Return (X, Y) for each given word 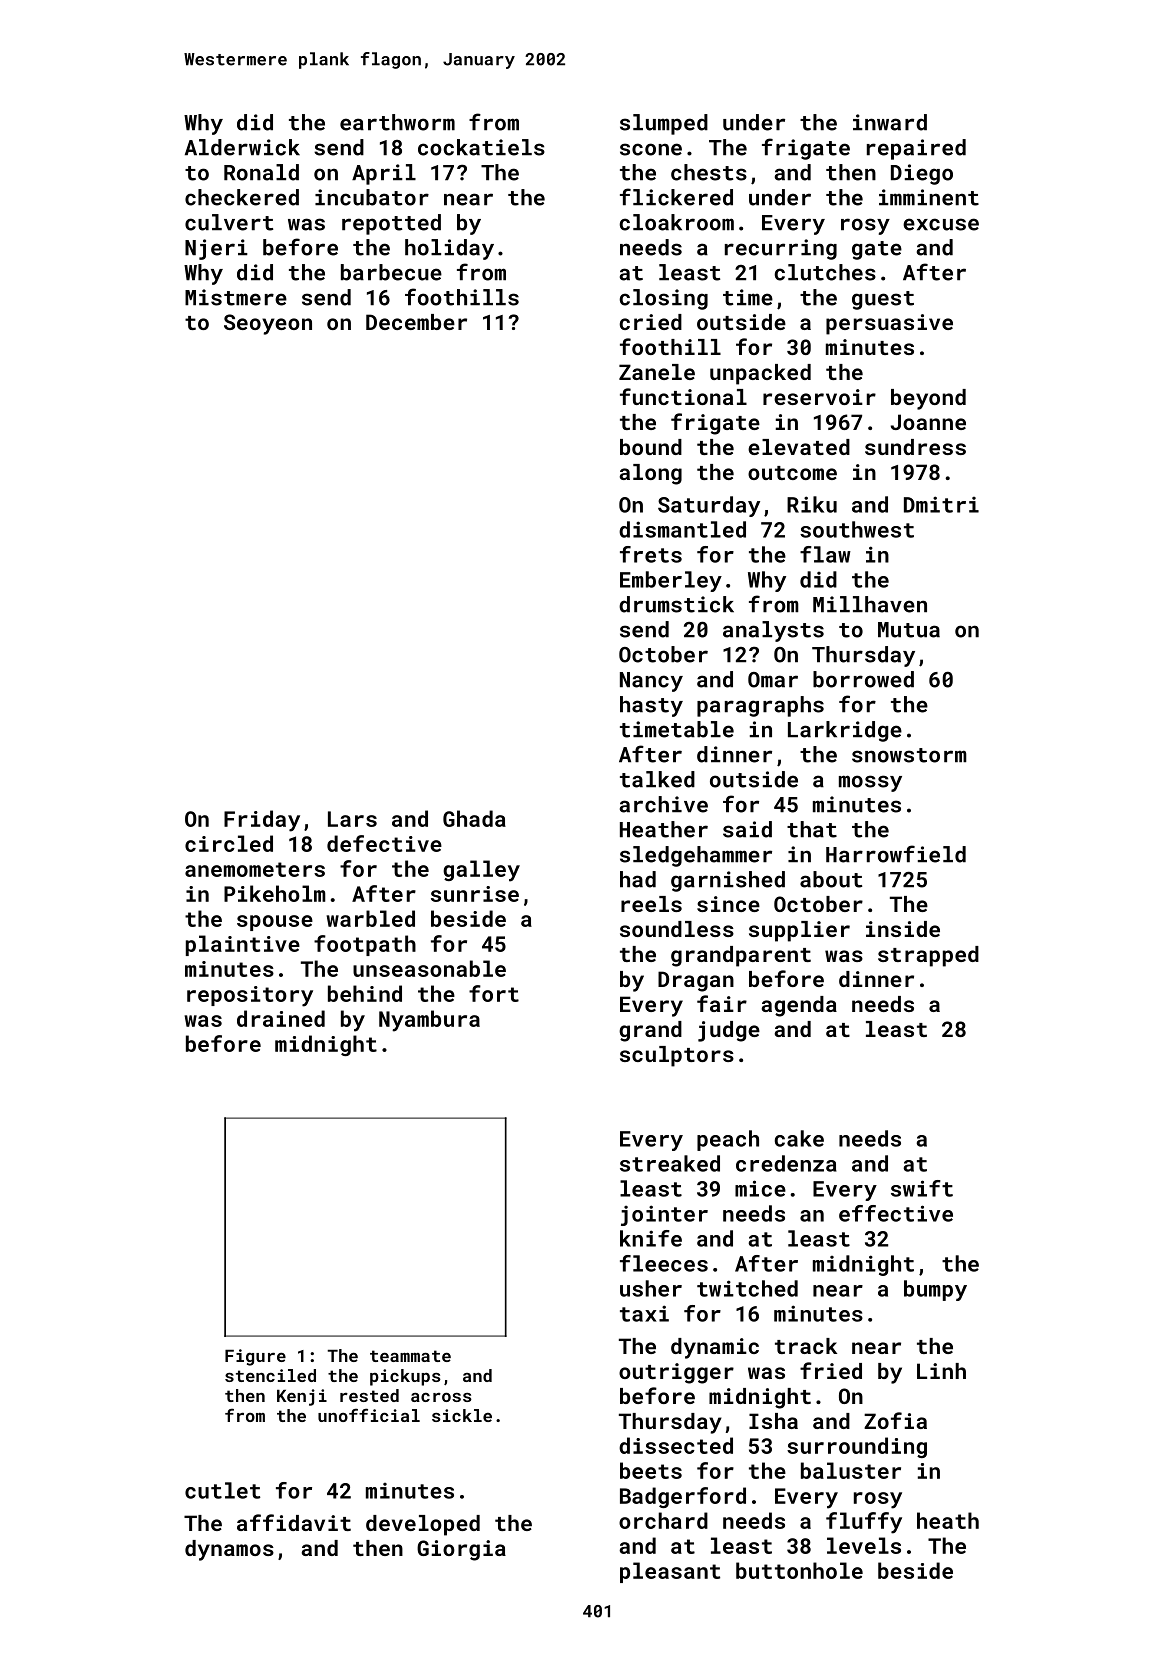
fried (831, 1370)
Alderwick (242, 147)
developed (423, 1525)
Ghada (474, 818)
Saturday (709, 506)
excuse (941, 224)
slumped (664, 124)
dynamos (229, 1550)
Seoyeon (268, 324)
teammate (410, 1356)
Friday (262, 821)
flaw (825, 554)
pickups (405, 1377)
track (806, 1346)
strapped (928, 956)
